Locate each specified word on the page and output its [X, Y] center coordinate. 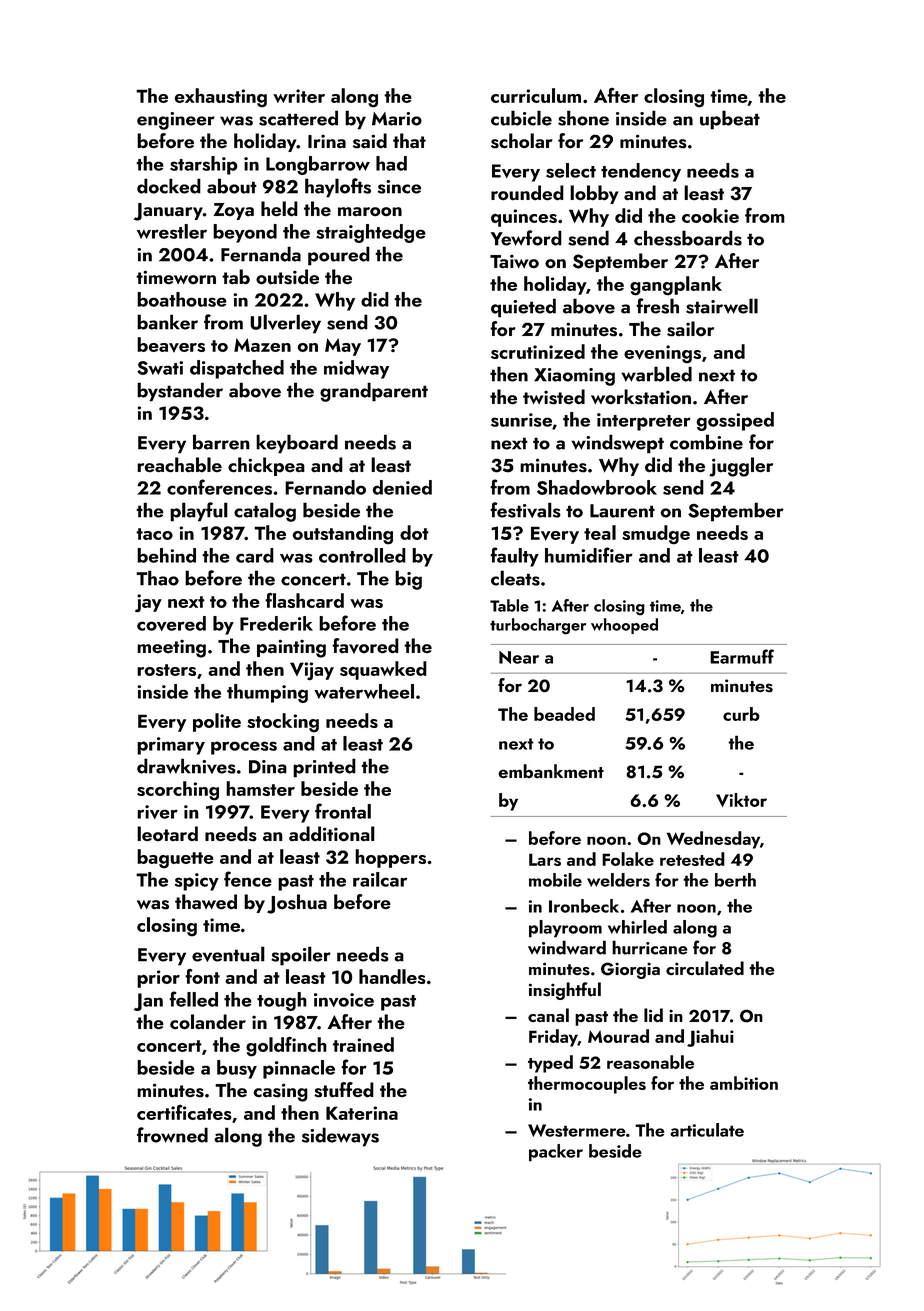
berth [735, 880]
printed [324, 768]
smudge [656, 535]
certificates [184, 1112]
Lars [545, 859]
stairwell [722, 306]
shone [583, 118]
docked [169, 186]
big [408, 580]
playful [199, 512]
